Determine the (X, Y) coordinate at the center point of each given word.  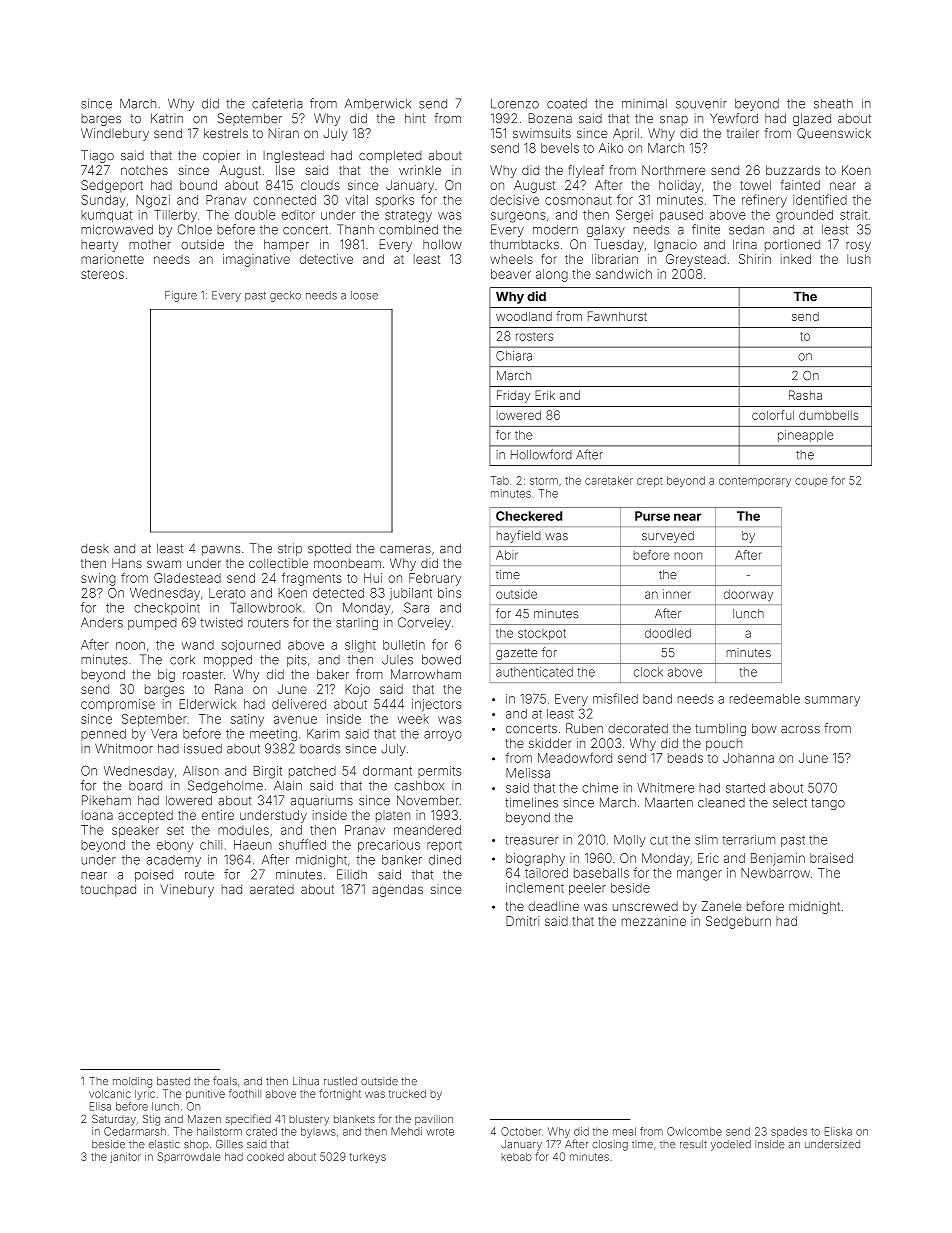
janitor (125, 1157)
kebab (517, 1157)
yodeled (731, 1145)
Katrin (167, 118)
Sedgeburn (738, 922)
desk (95, 549)
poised (154, 876)
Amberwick (378, 103)
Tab (500, 480)
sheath (833, 104)
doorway (748, 595)
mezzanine (654, 921)
